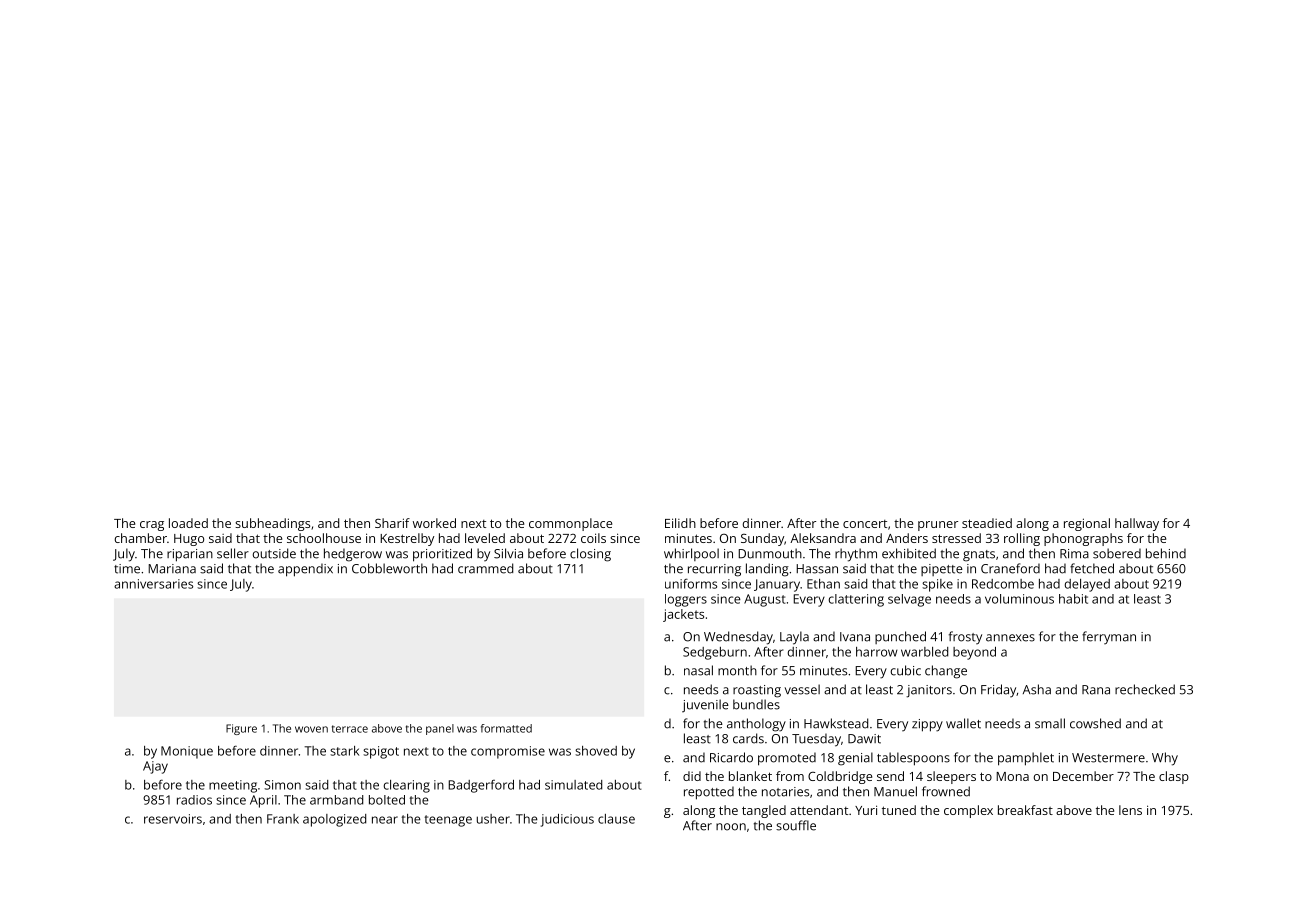 The image size is (1308, 924). What do you see at coordinates (387, 800) in the screenshot?
I see `bolted` at bounding box center [387, 800].
